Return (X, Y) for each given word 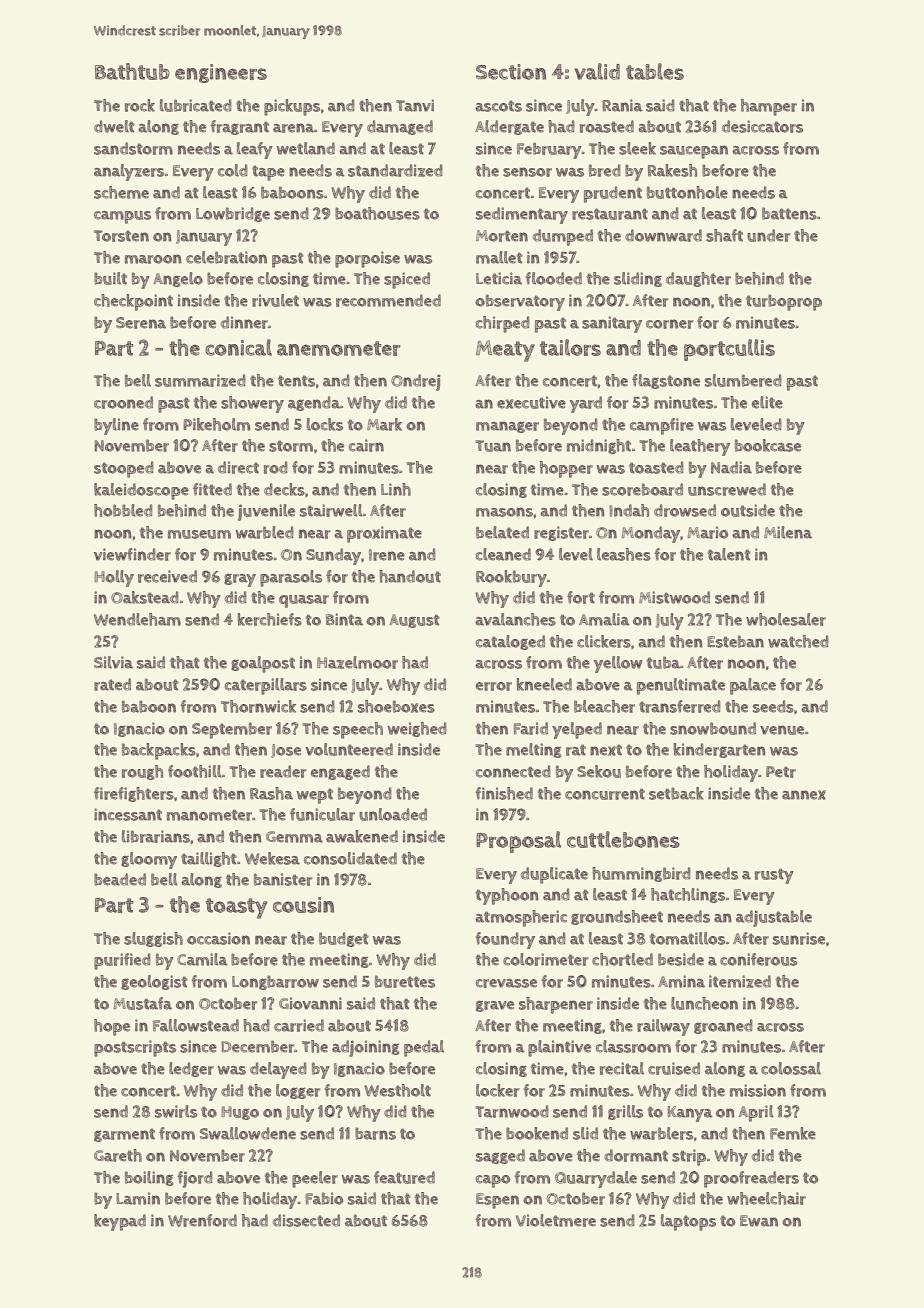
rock (140, 105)
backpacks (159, 751)
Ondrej (415, 382)
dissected (306, 1220)
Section (511, 72)
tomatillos (687, 938)
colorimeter (545, 959)
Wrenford (202, 1220)
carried (299, 1025)
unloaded (393, 814)
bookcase (768, 445)
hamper (769, 107)
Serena (141, 323)
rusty (774, 876)
